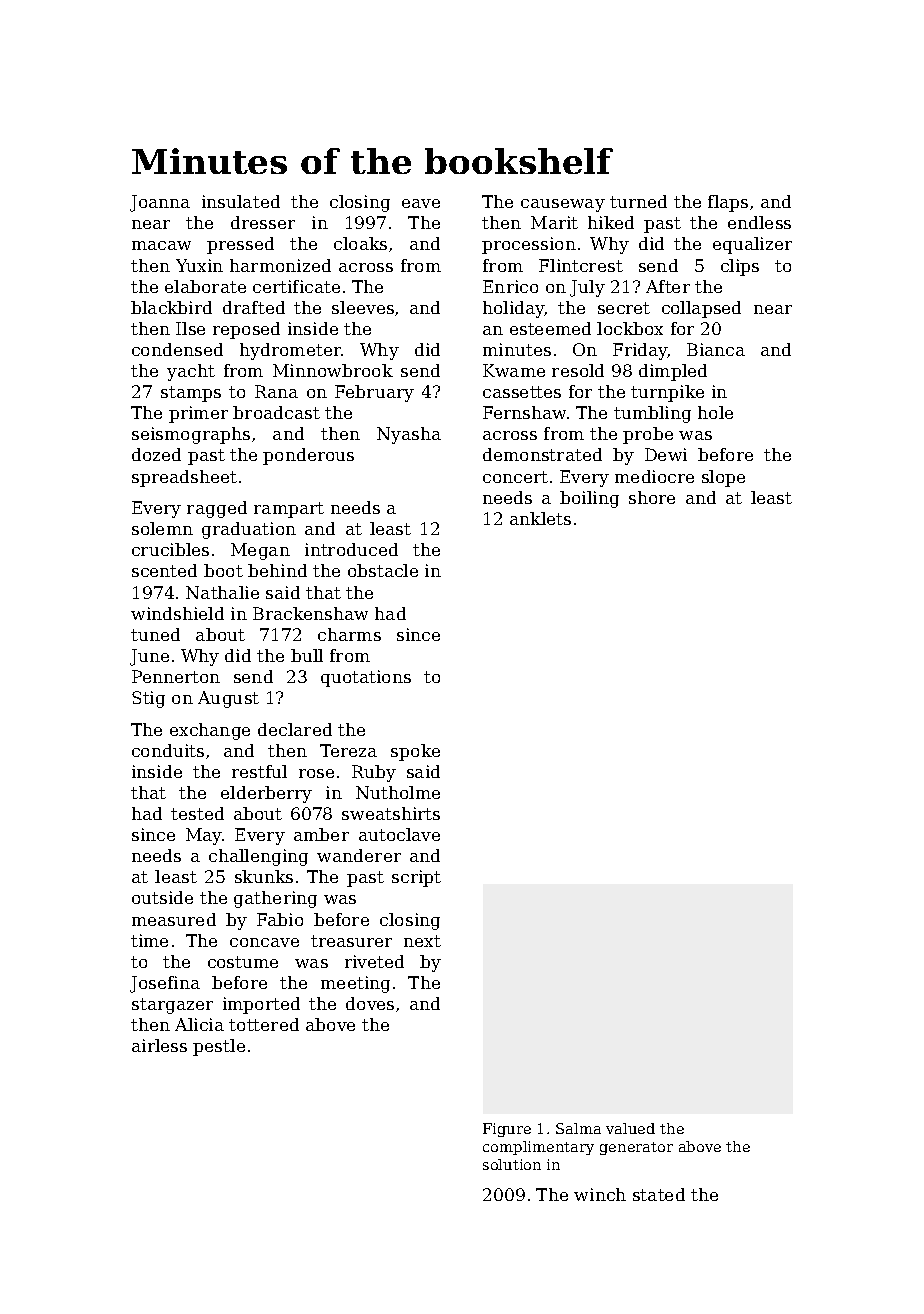 The image size is (924, 1314). Describe the element at coordinates (415, 752) in the screenshot. I see `spoke` at that location.
